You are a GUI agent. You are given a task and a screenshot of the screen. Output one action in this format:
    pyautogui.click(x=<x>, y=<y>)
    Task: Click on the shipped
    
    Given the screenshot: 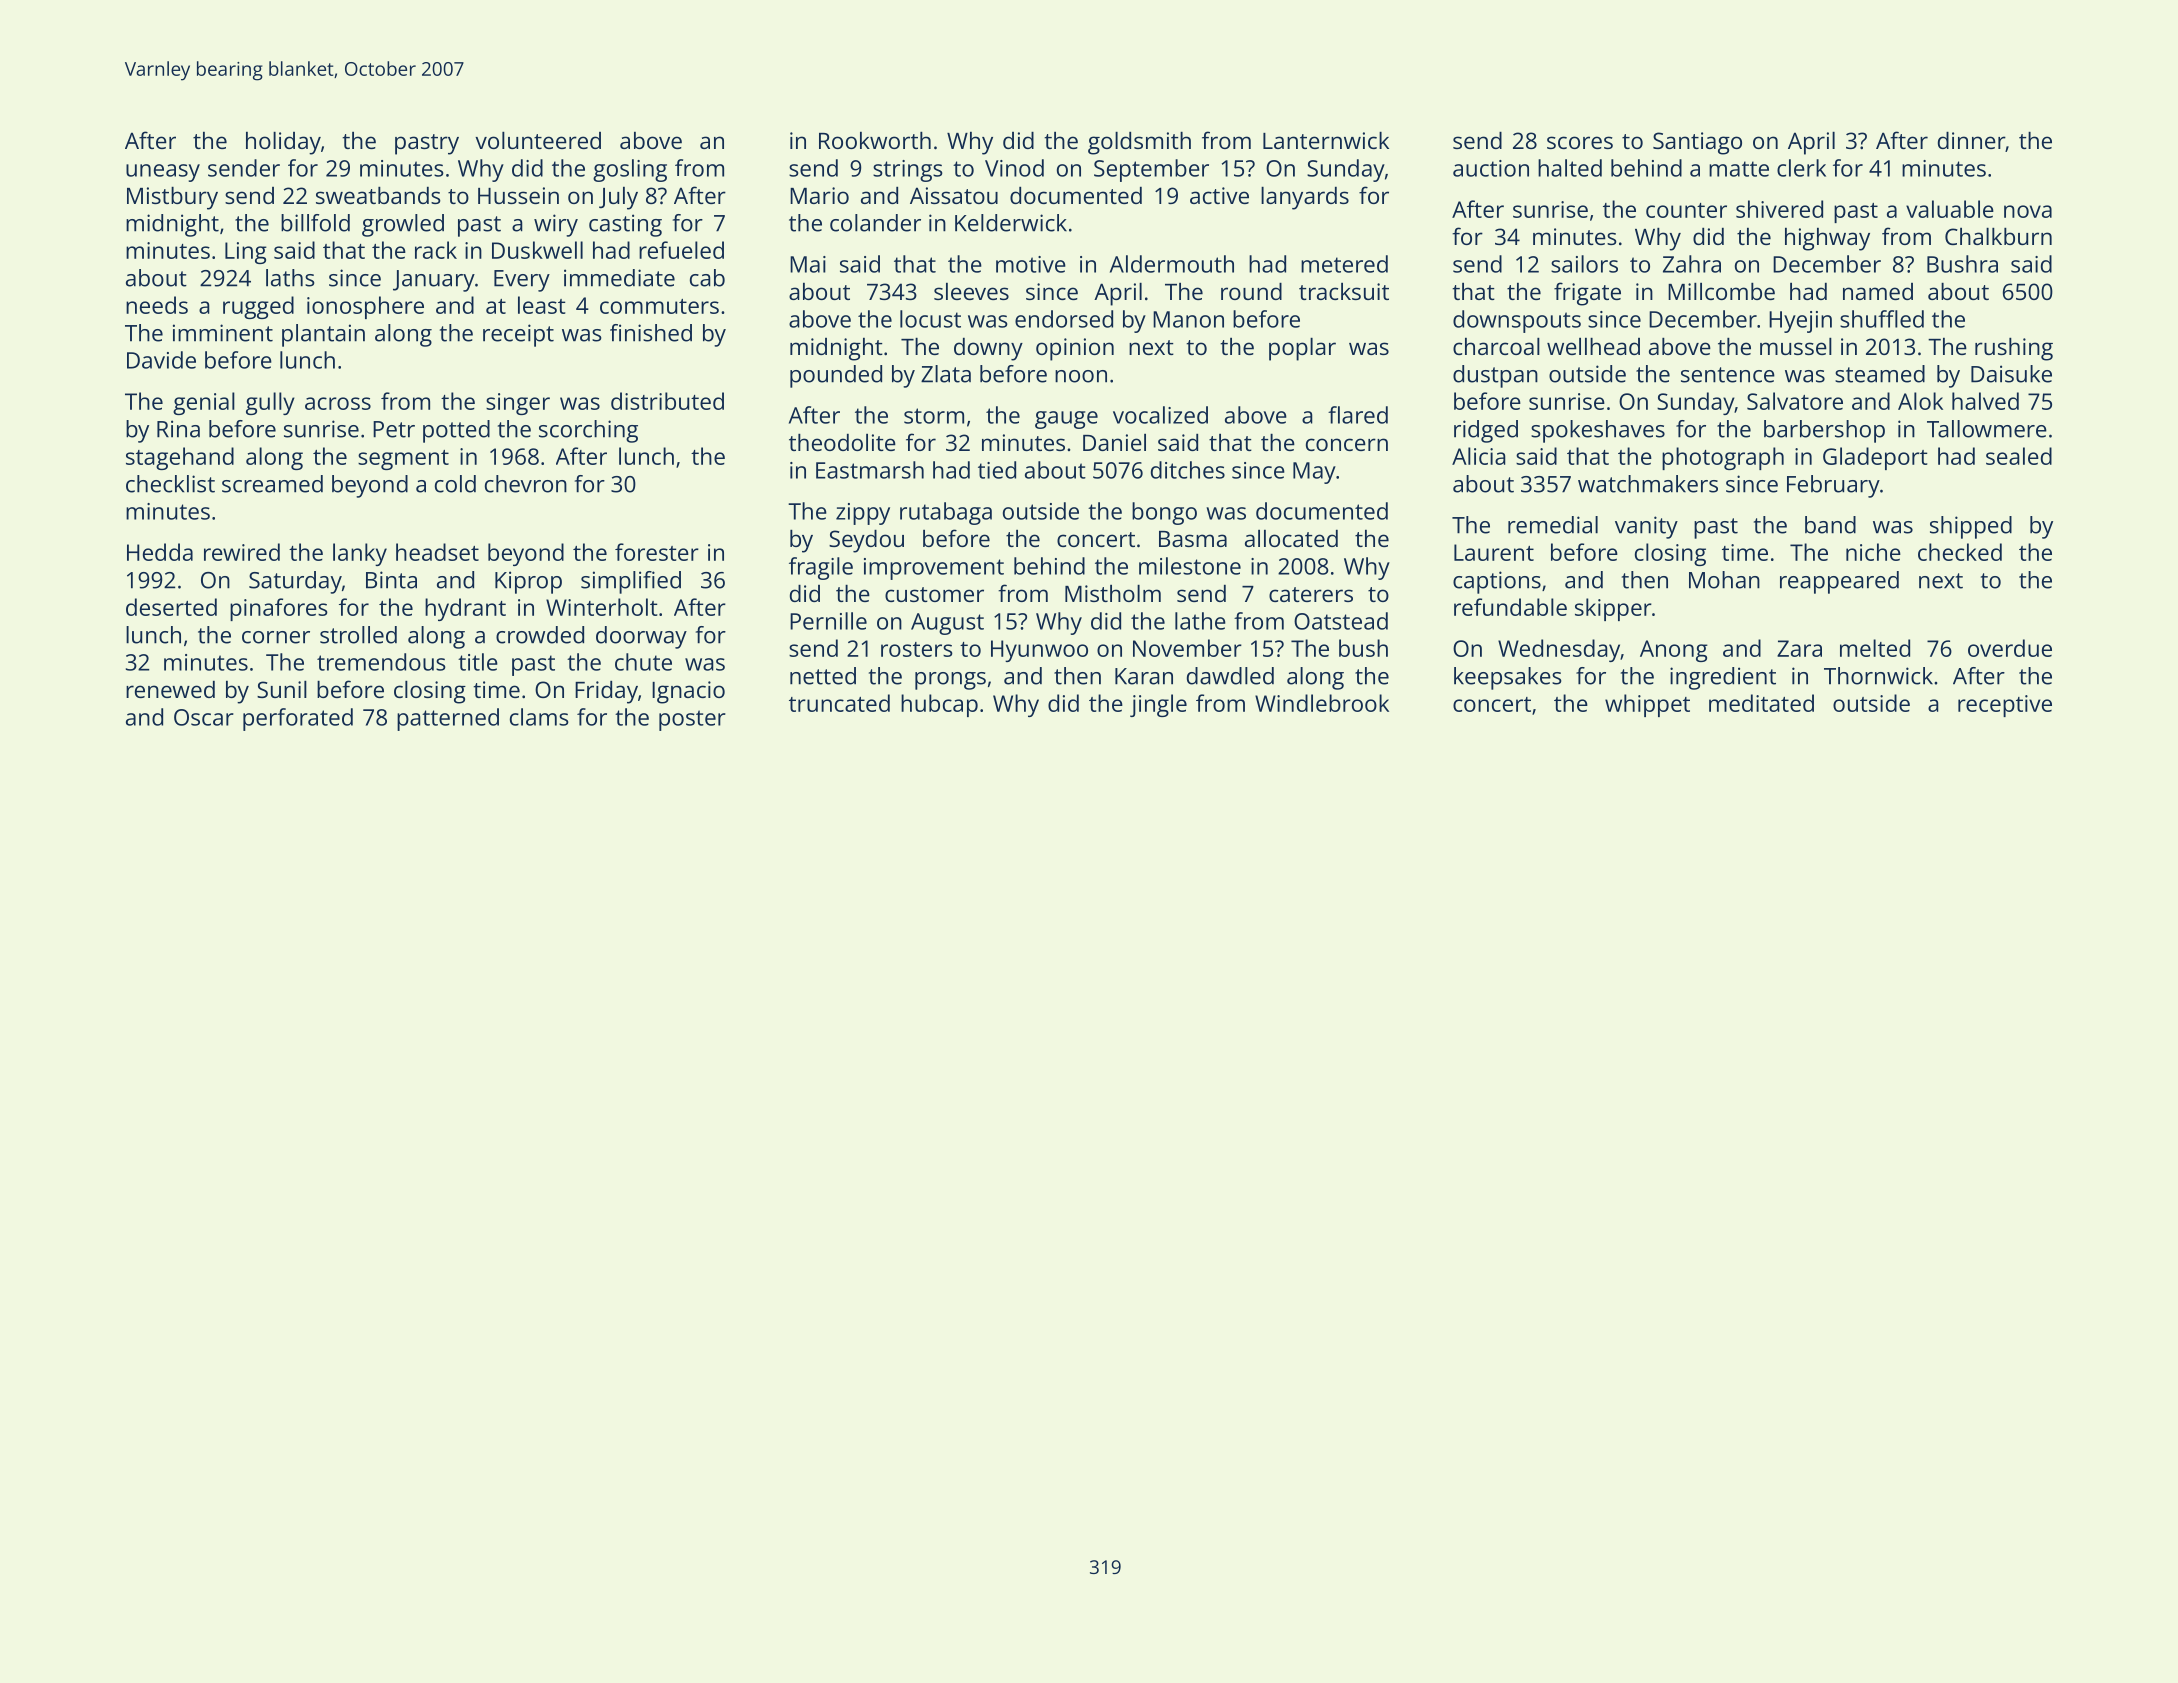 What is the action you would take?
    pyautogui.click(x=1971, y=527)
